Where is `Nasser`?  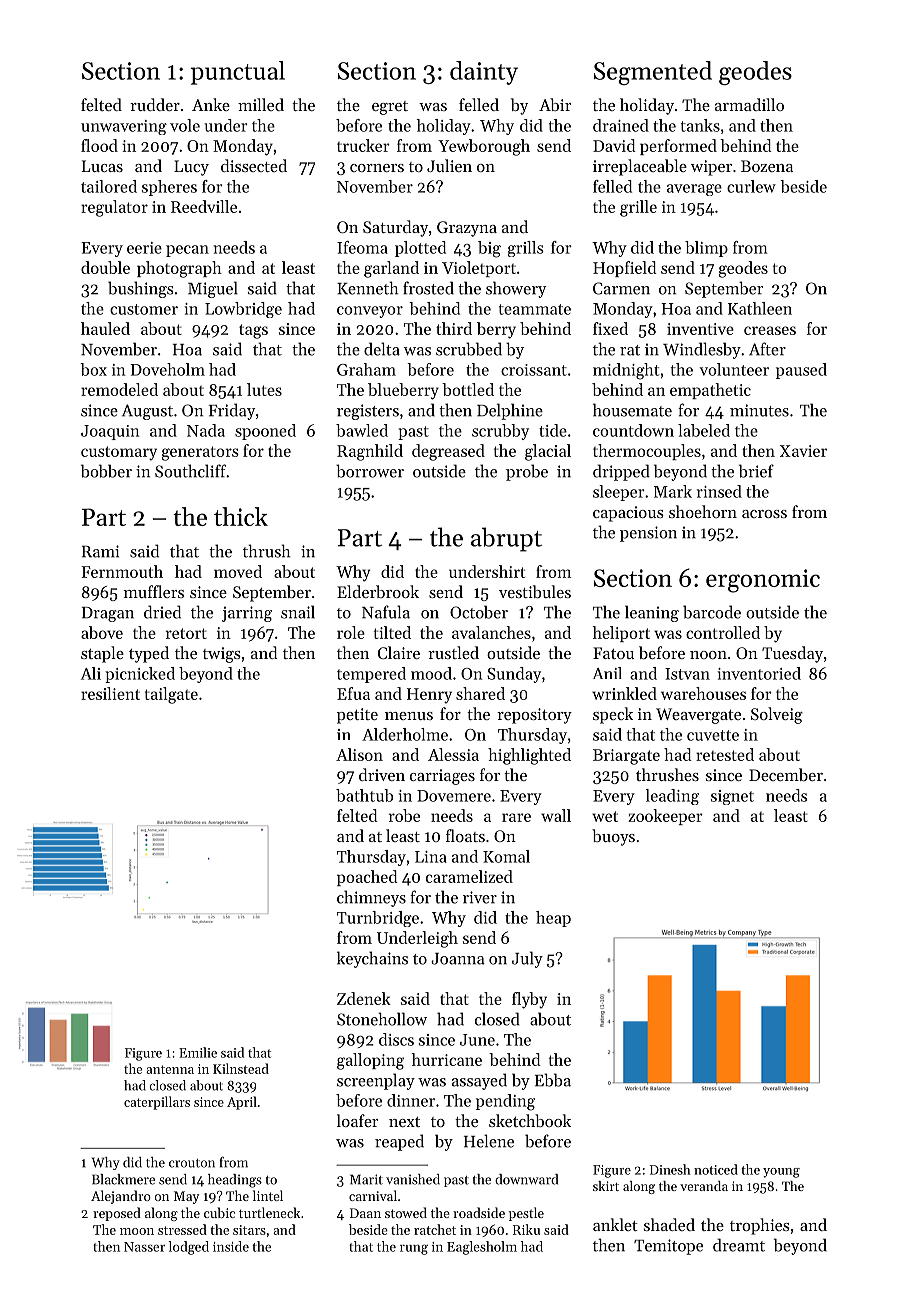
Nasser is located at coordinates (144, 1247).
